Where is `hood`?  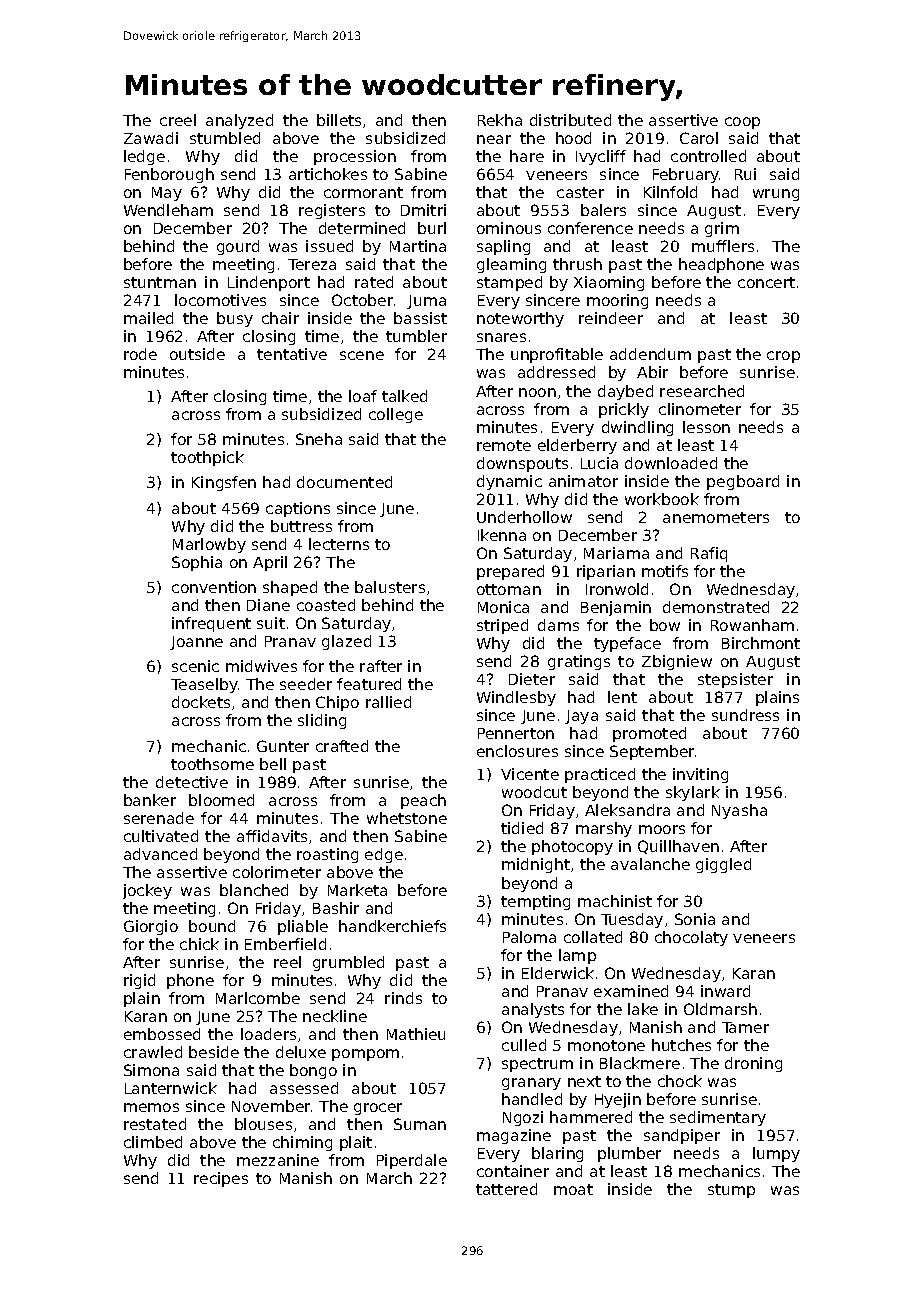
hood is located at coordinates (573, 138).
